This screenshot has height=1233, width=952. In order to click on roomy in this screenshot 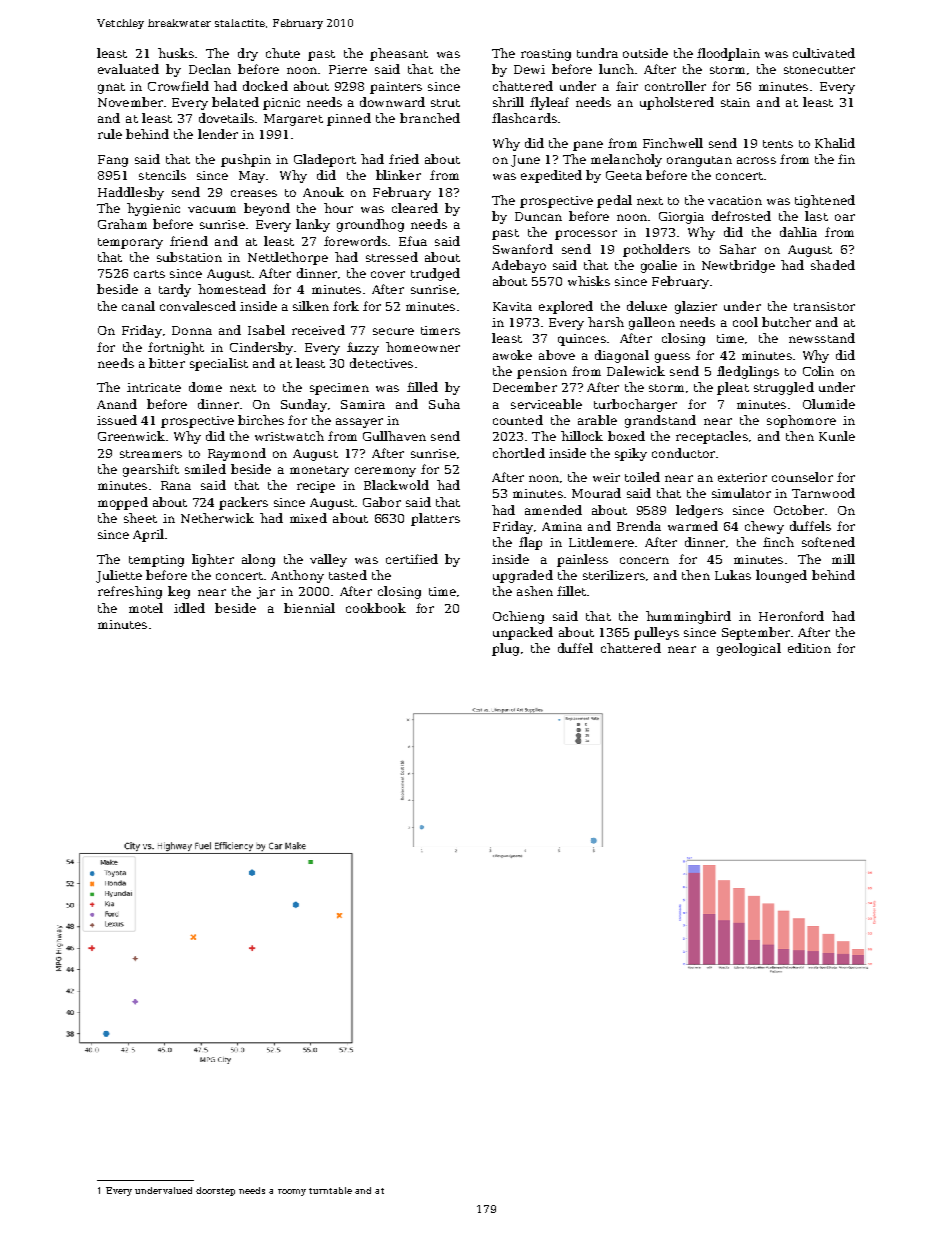, I will do `click(292, 1192)`.
